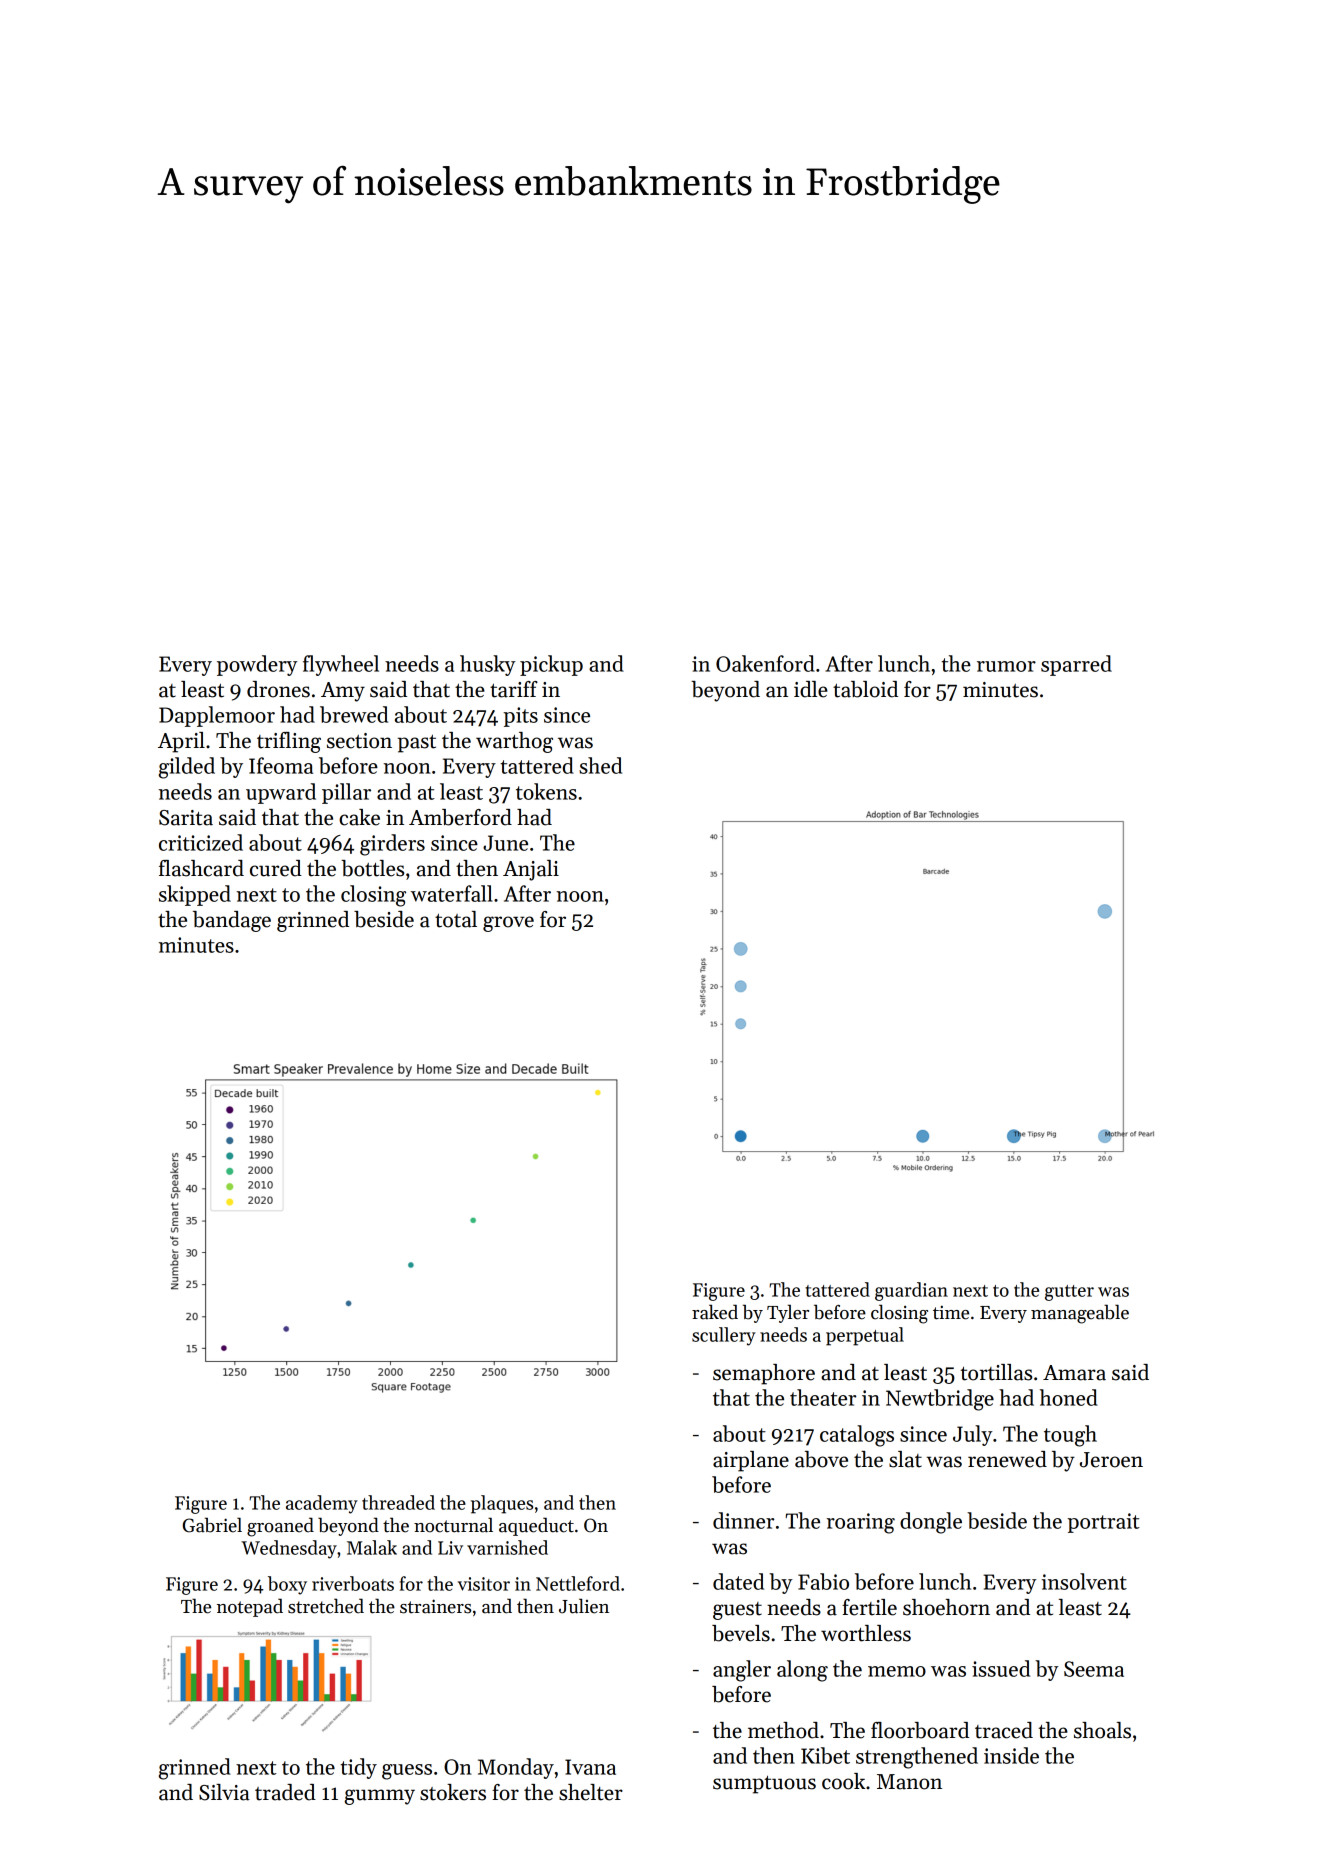 The height and width of the screenshot is (1873, 1324). What do you see at coordinates (1069, 1293) in the screenshot?
I see `gutter` at bounding box center [1069, 1293].
